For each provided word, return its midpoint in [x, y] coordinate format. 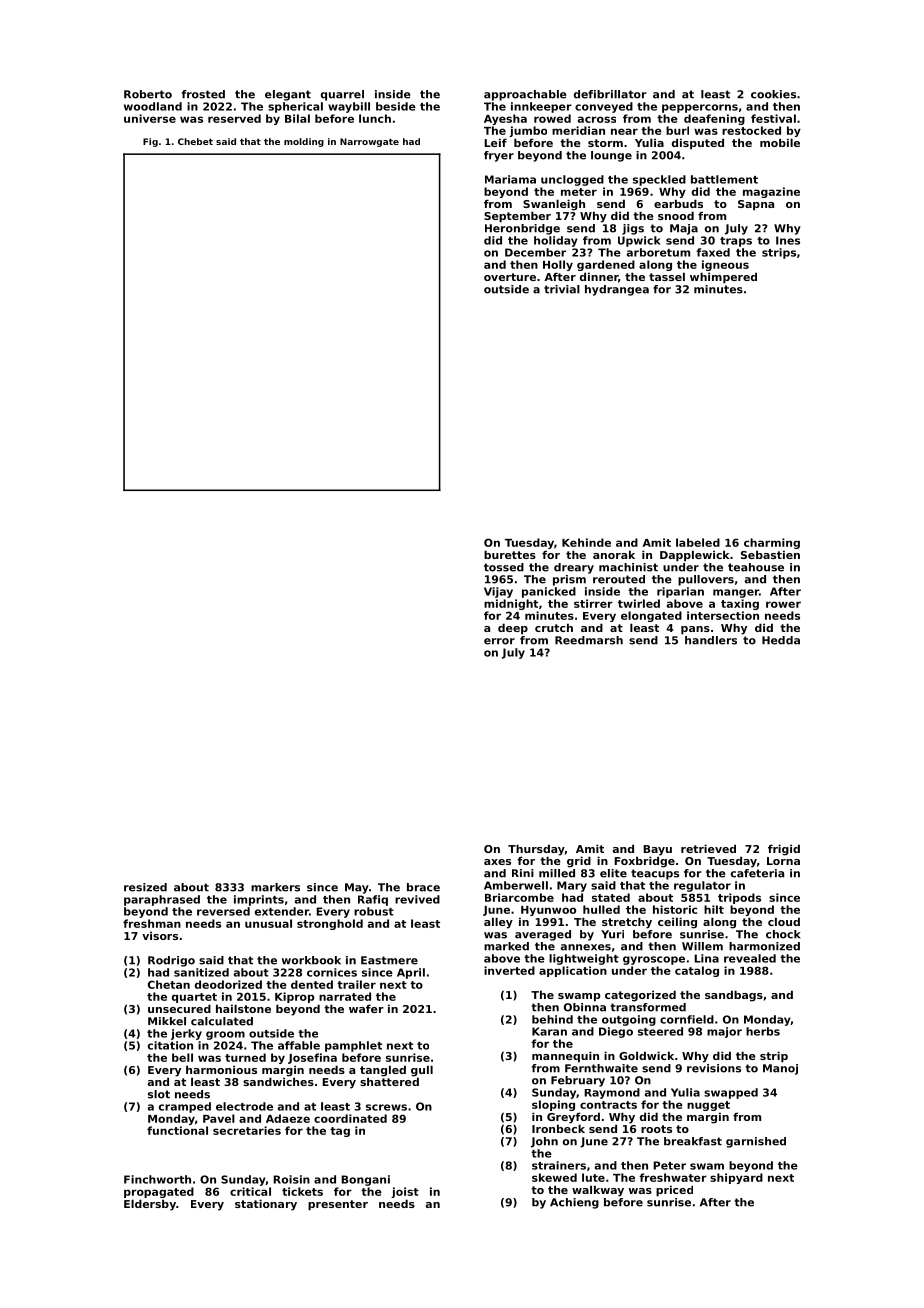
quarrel [342, 95]
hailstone [243, 1008]
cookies [773, 94]
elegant [288, 95]
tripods [739, 898]
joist [405, 1192]
